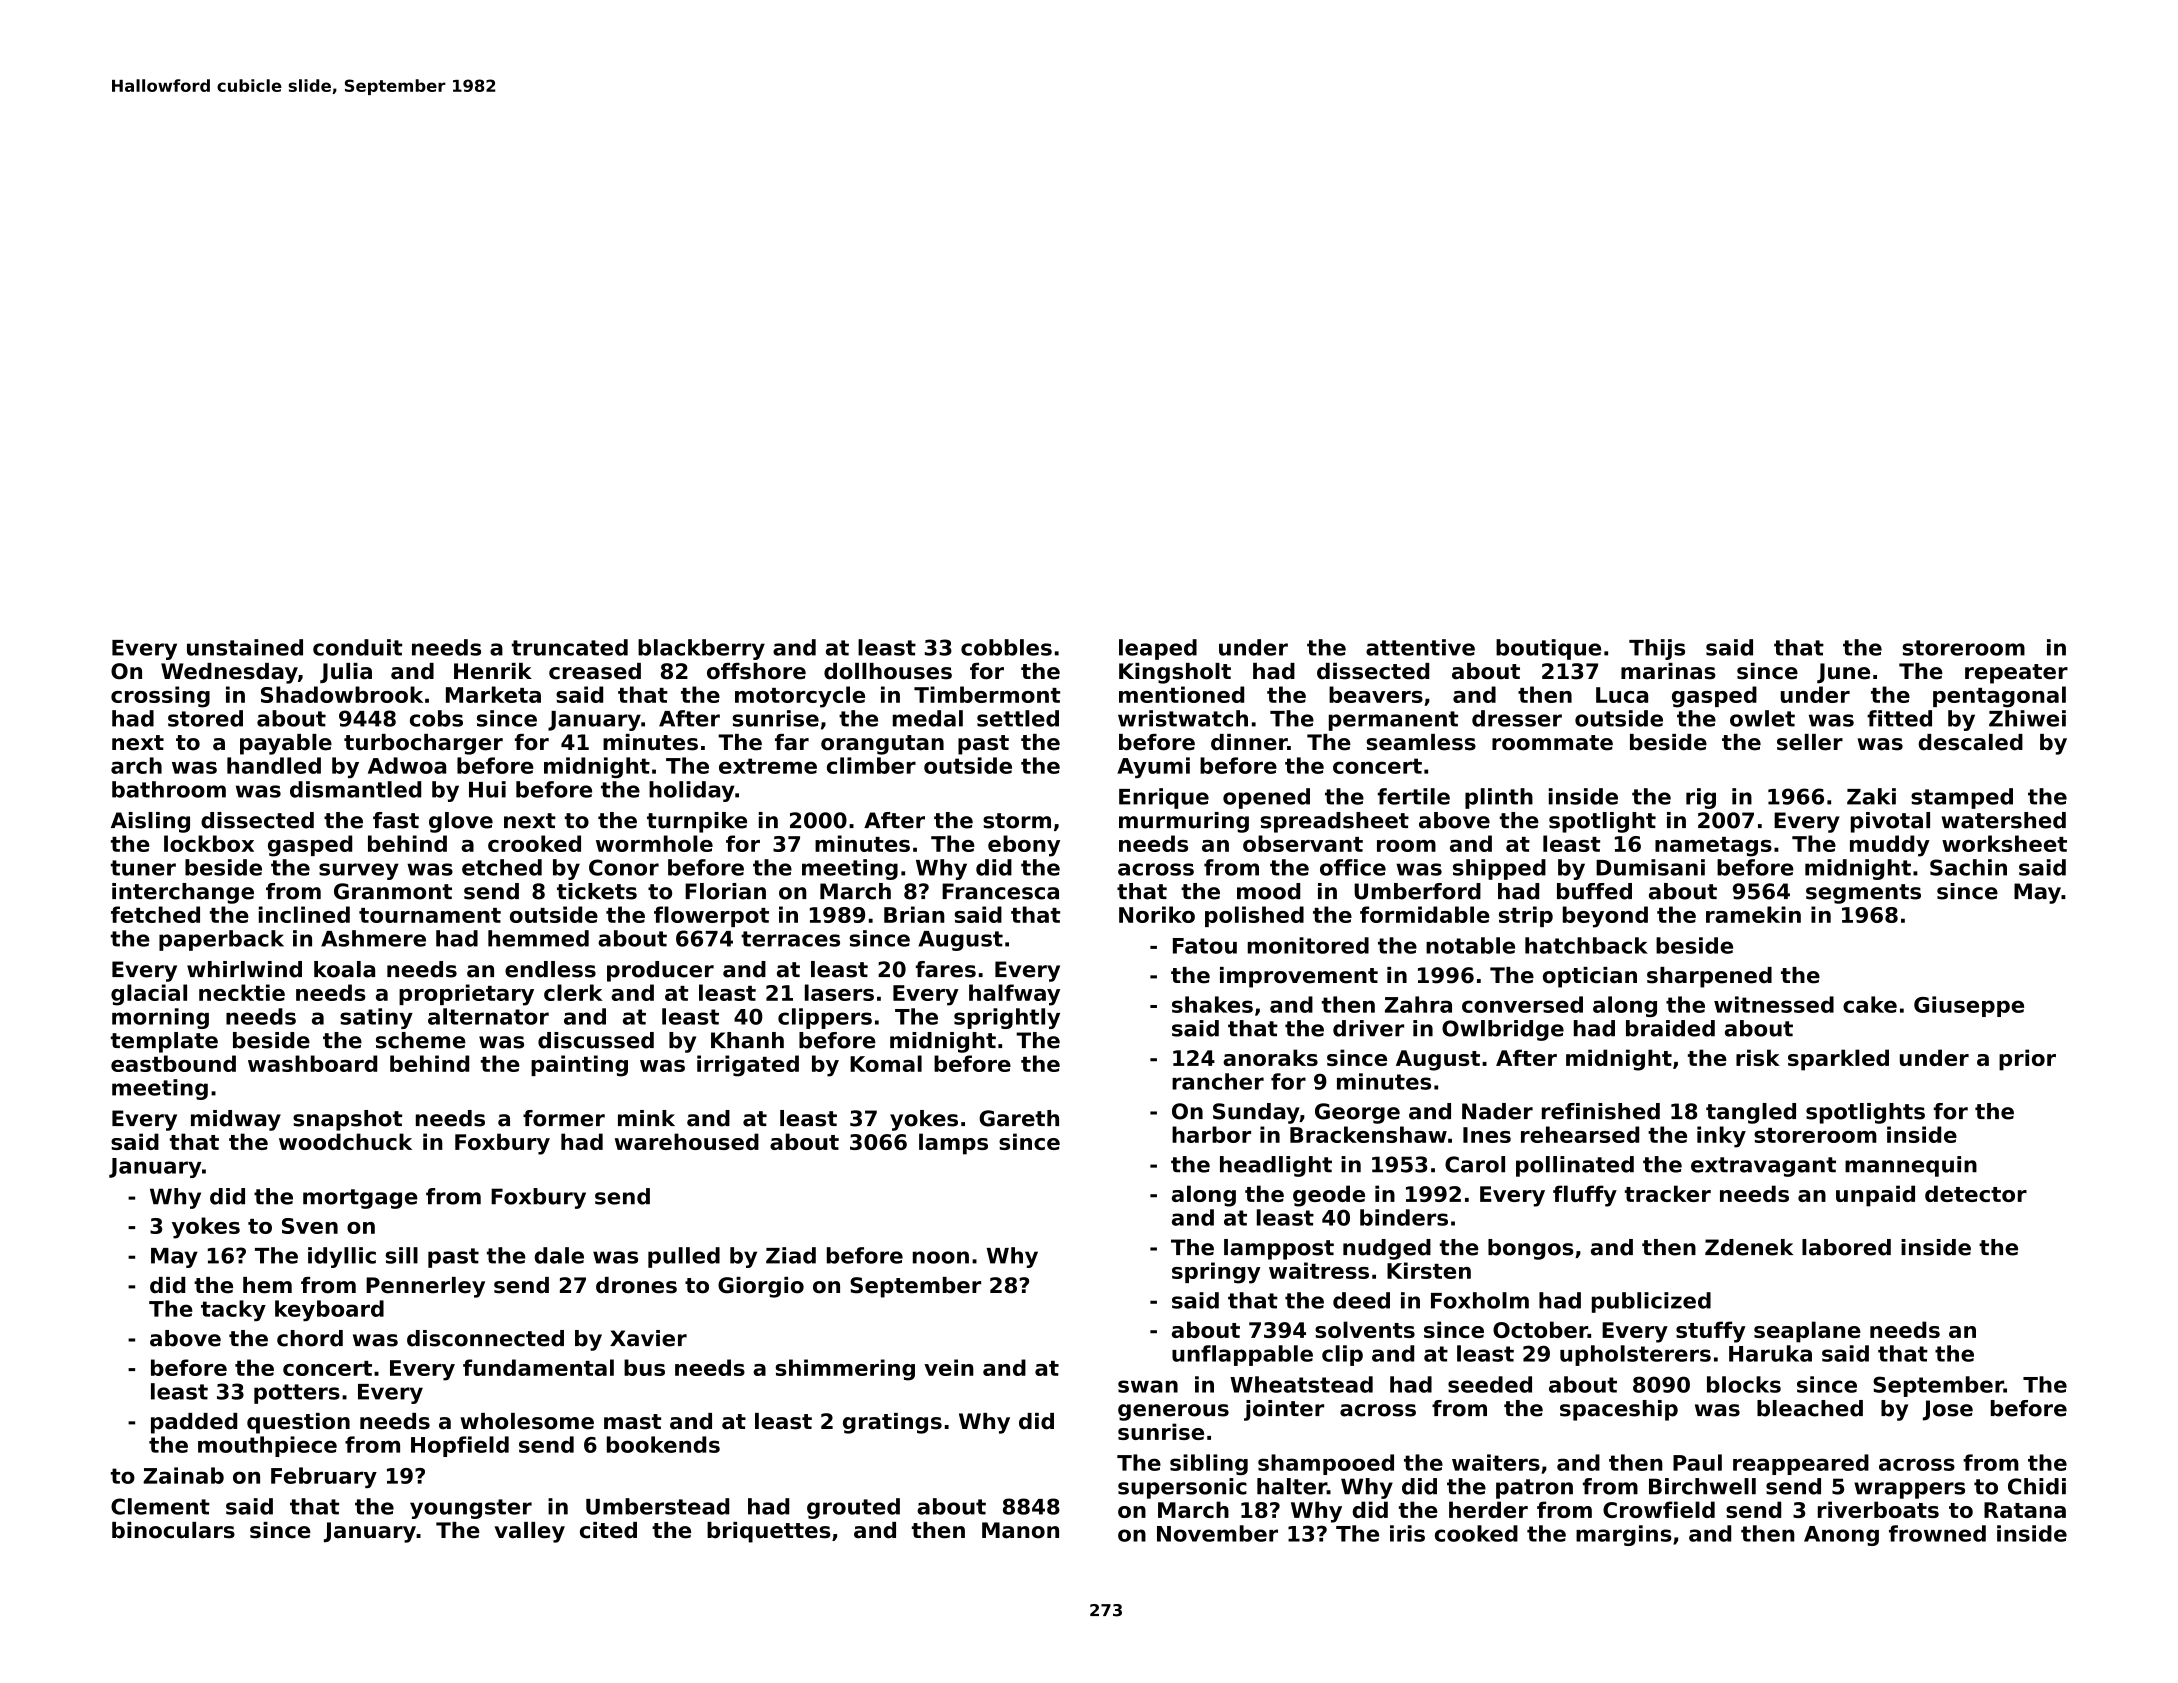 Image resolution: width=2178 pixels, height=1683 pixels. What do you see at coordinates (173, 1530) in the image?
I see `binoculars` at bounding box center [173, 1530].
